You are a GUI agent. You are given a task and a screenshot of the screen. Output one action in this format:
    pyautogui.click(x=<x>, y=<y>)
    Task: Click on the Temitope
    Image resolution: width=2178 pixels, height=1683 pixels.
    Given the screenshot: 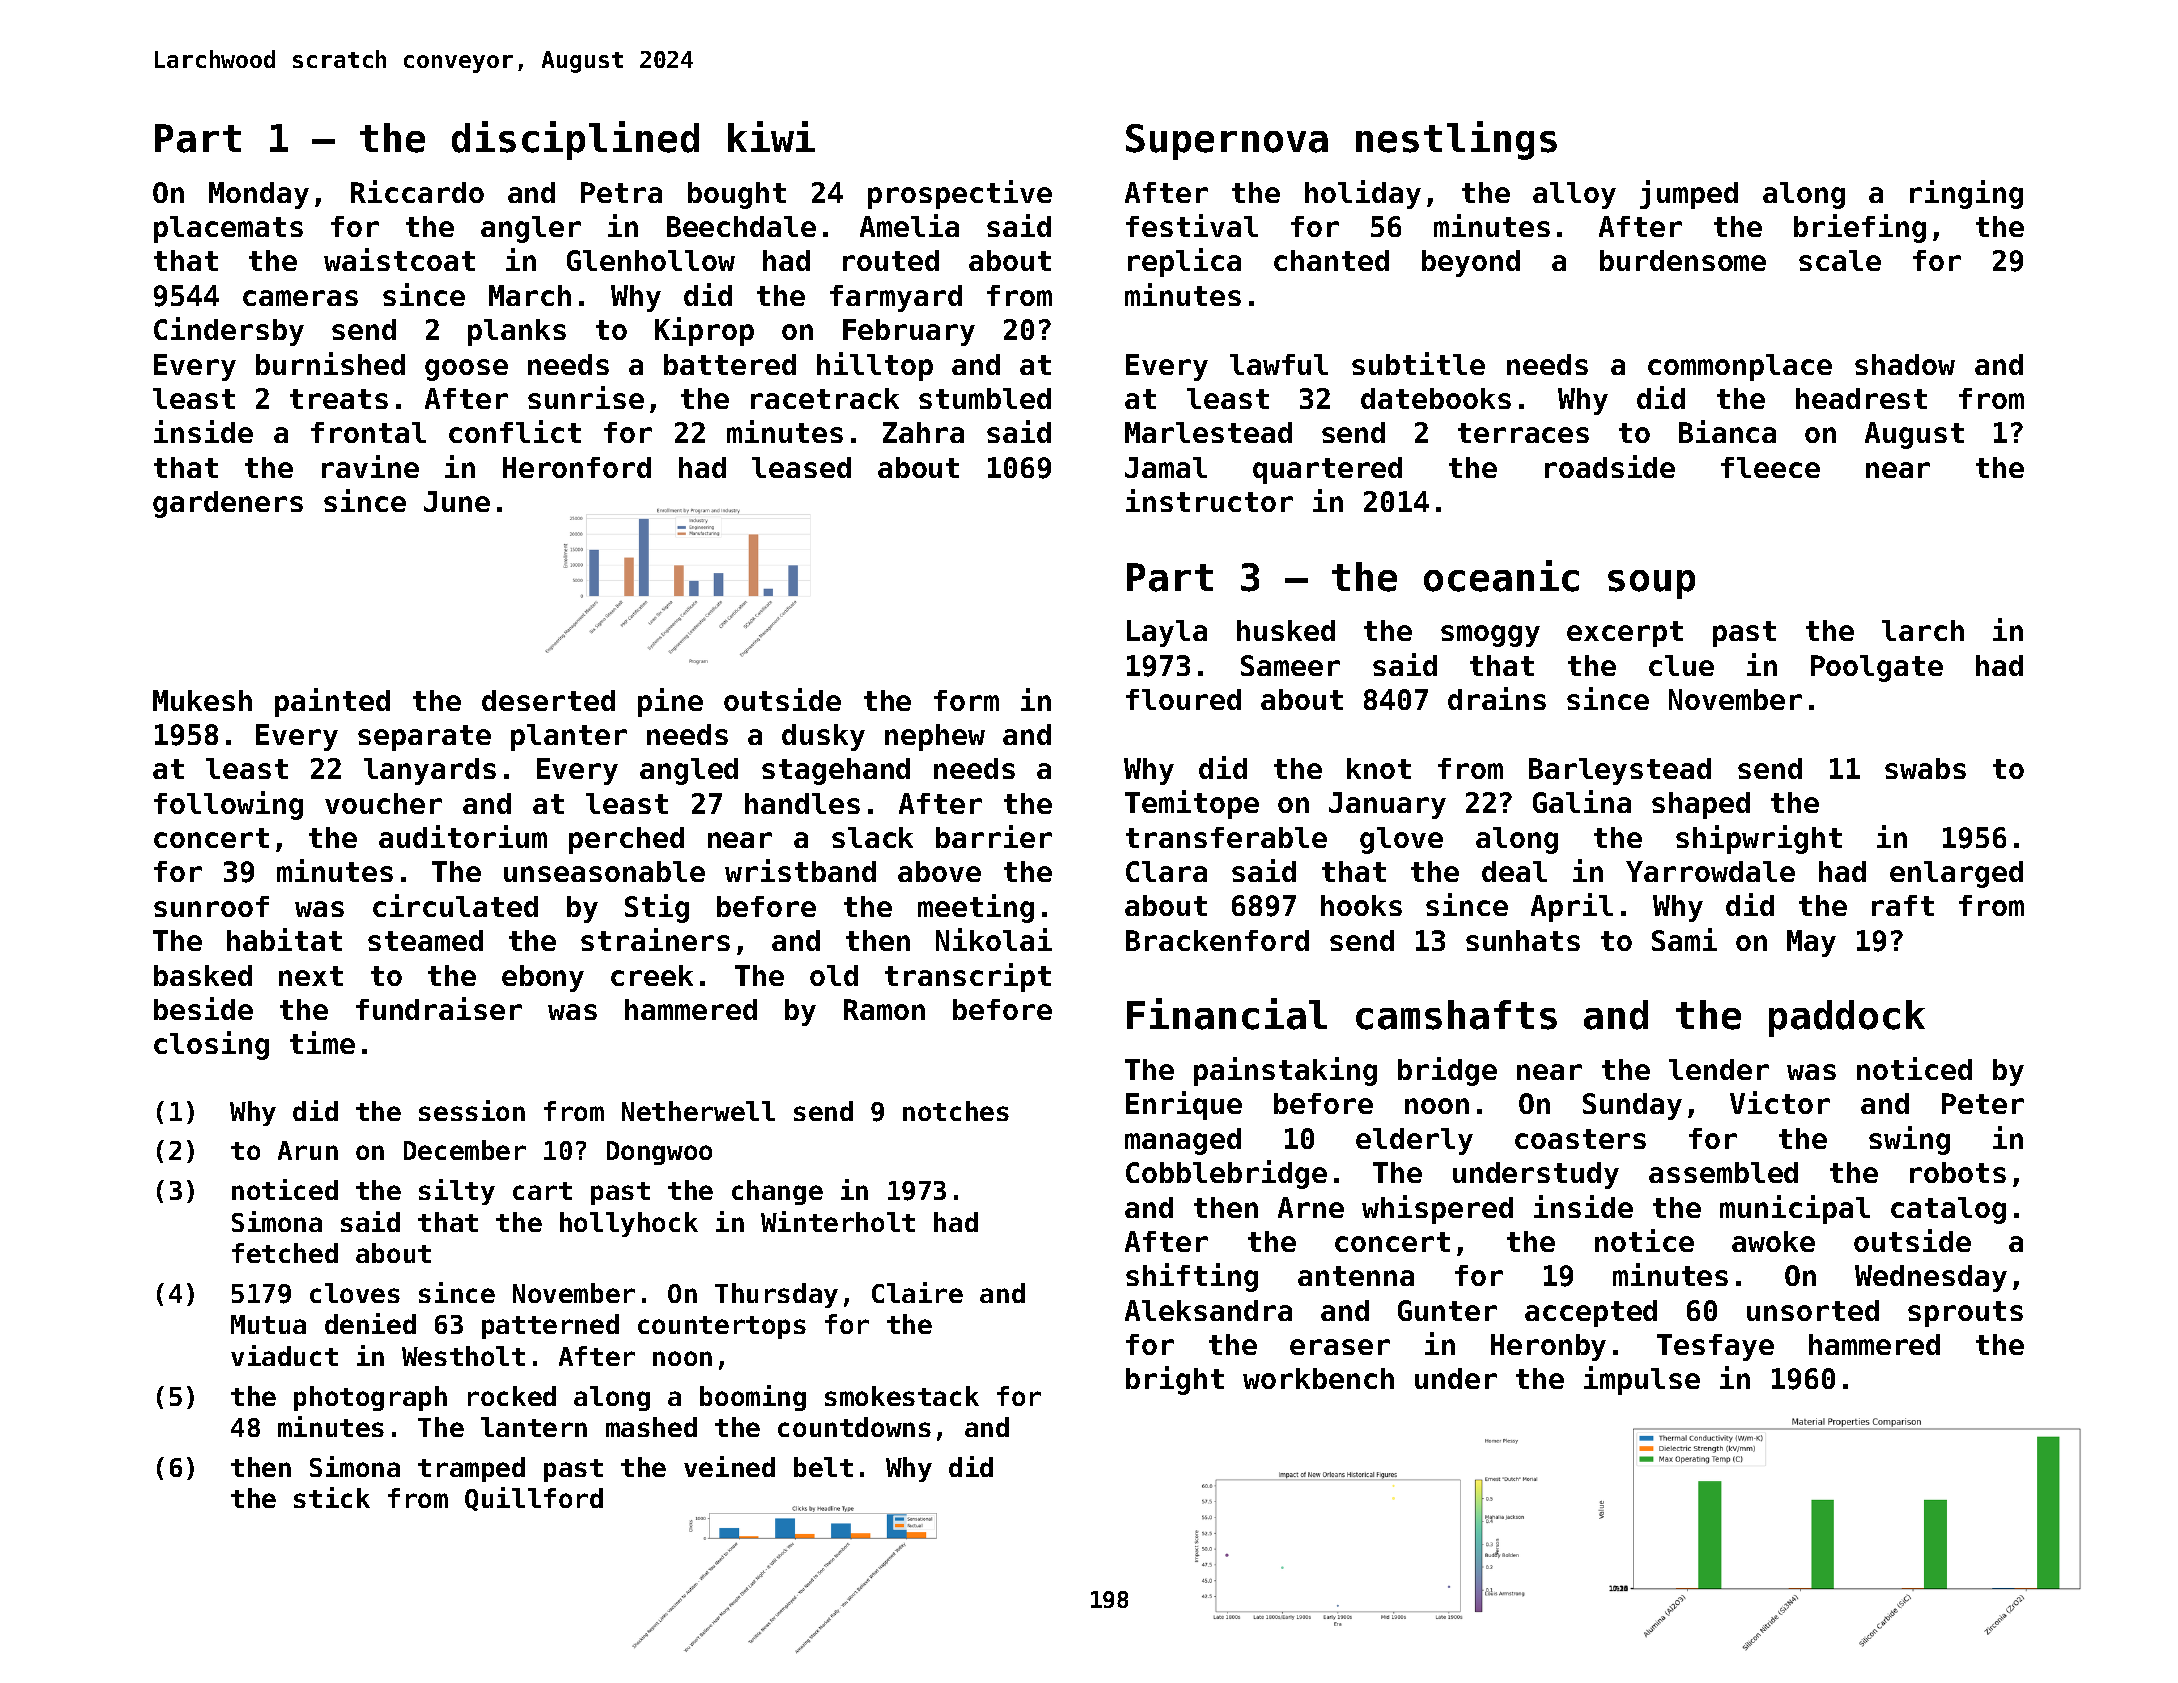 What is the action you would take?
    pyautogui.click(x=1192, y=804)
